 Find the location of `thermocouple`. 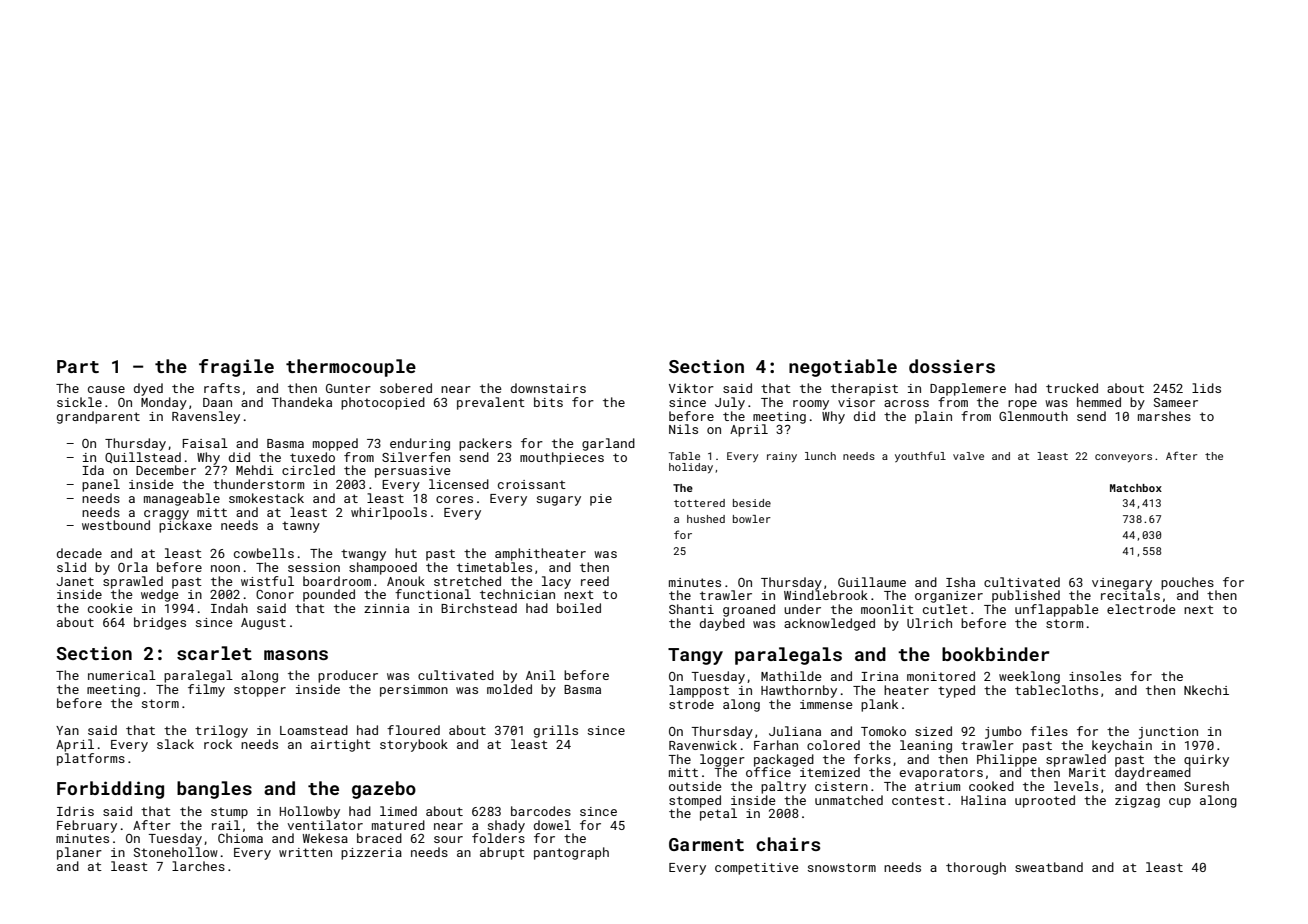

thermocouple is located at coordinates (351, 368).
